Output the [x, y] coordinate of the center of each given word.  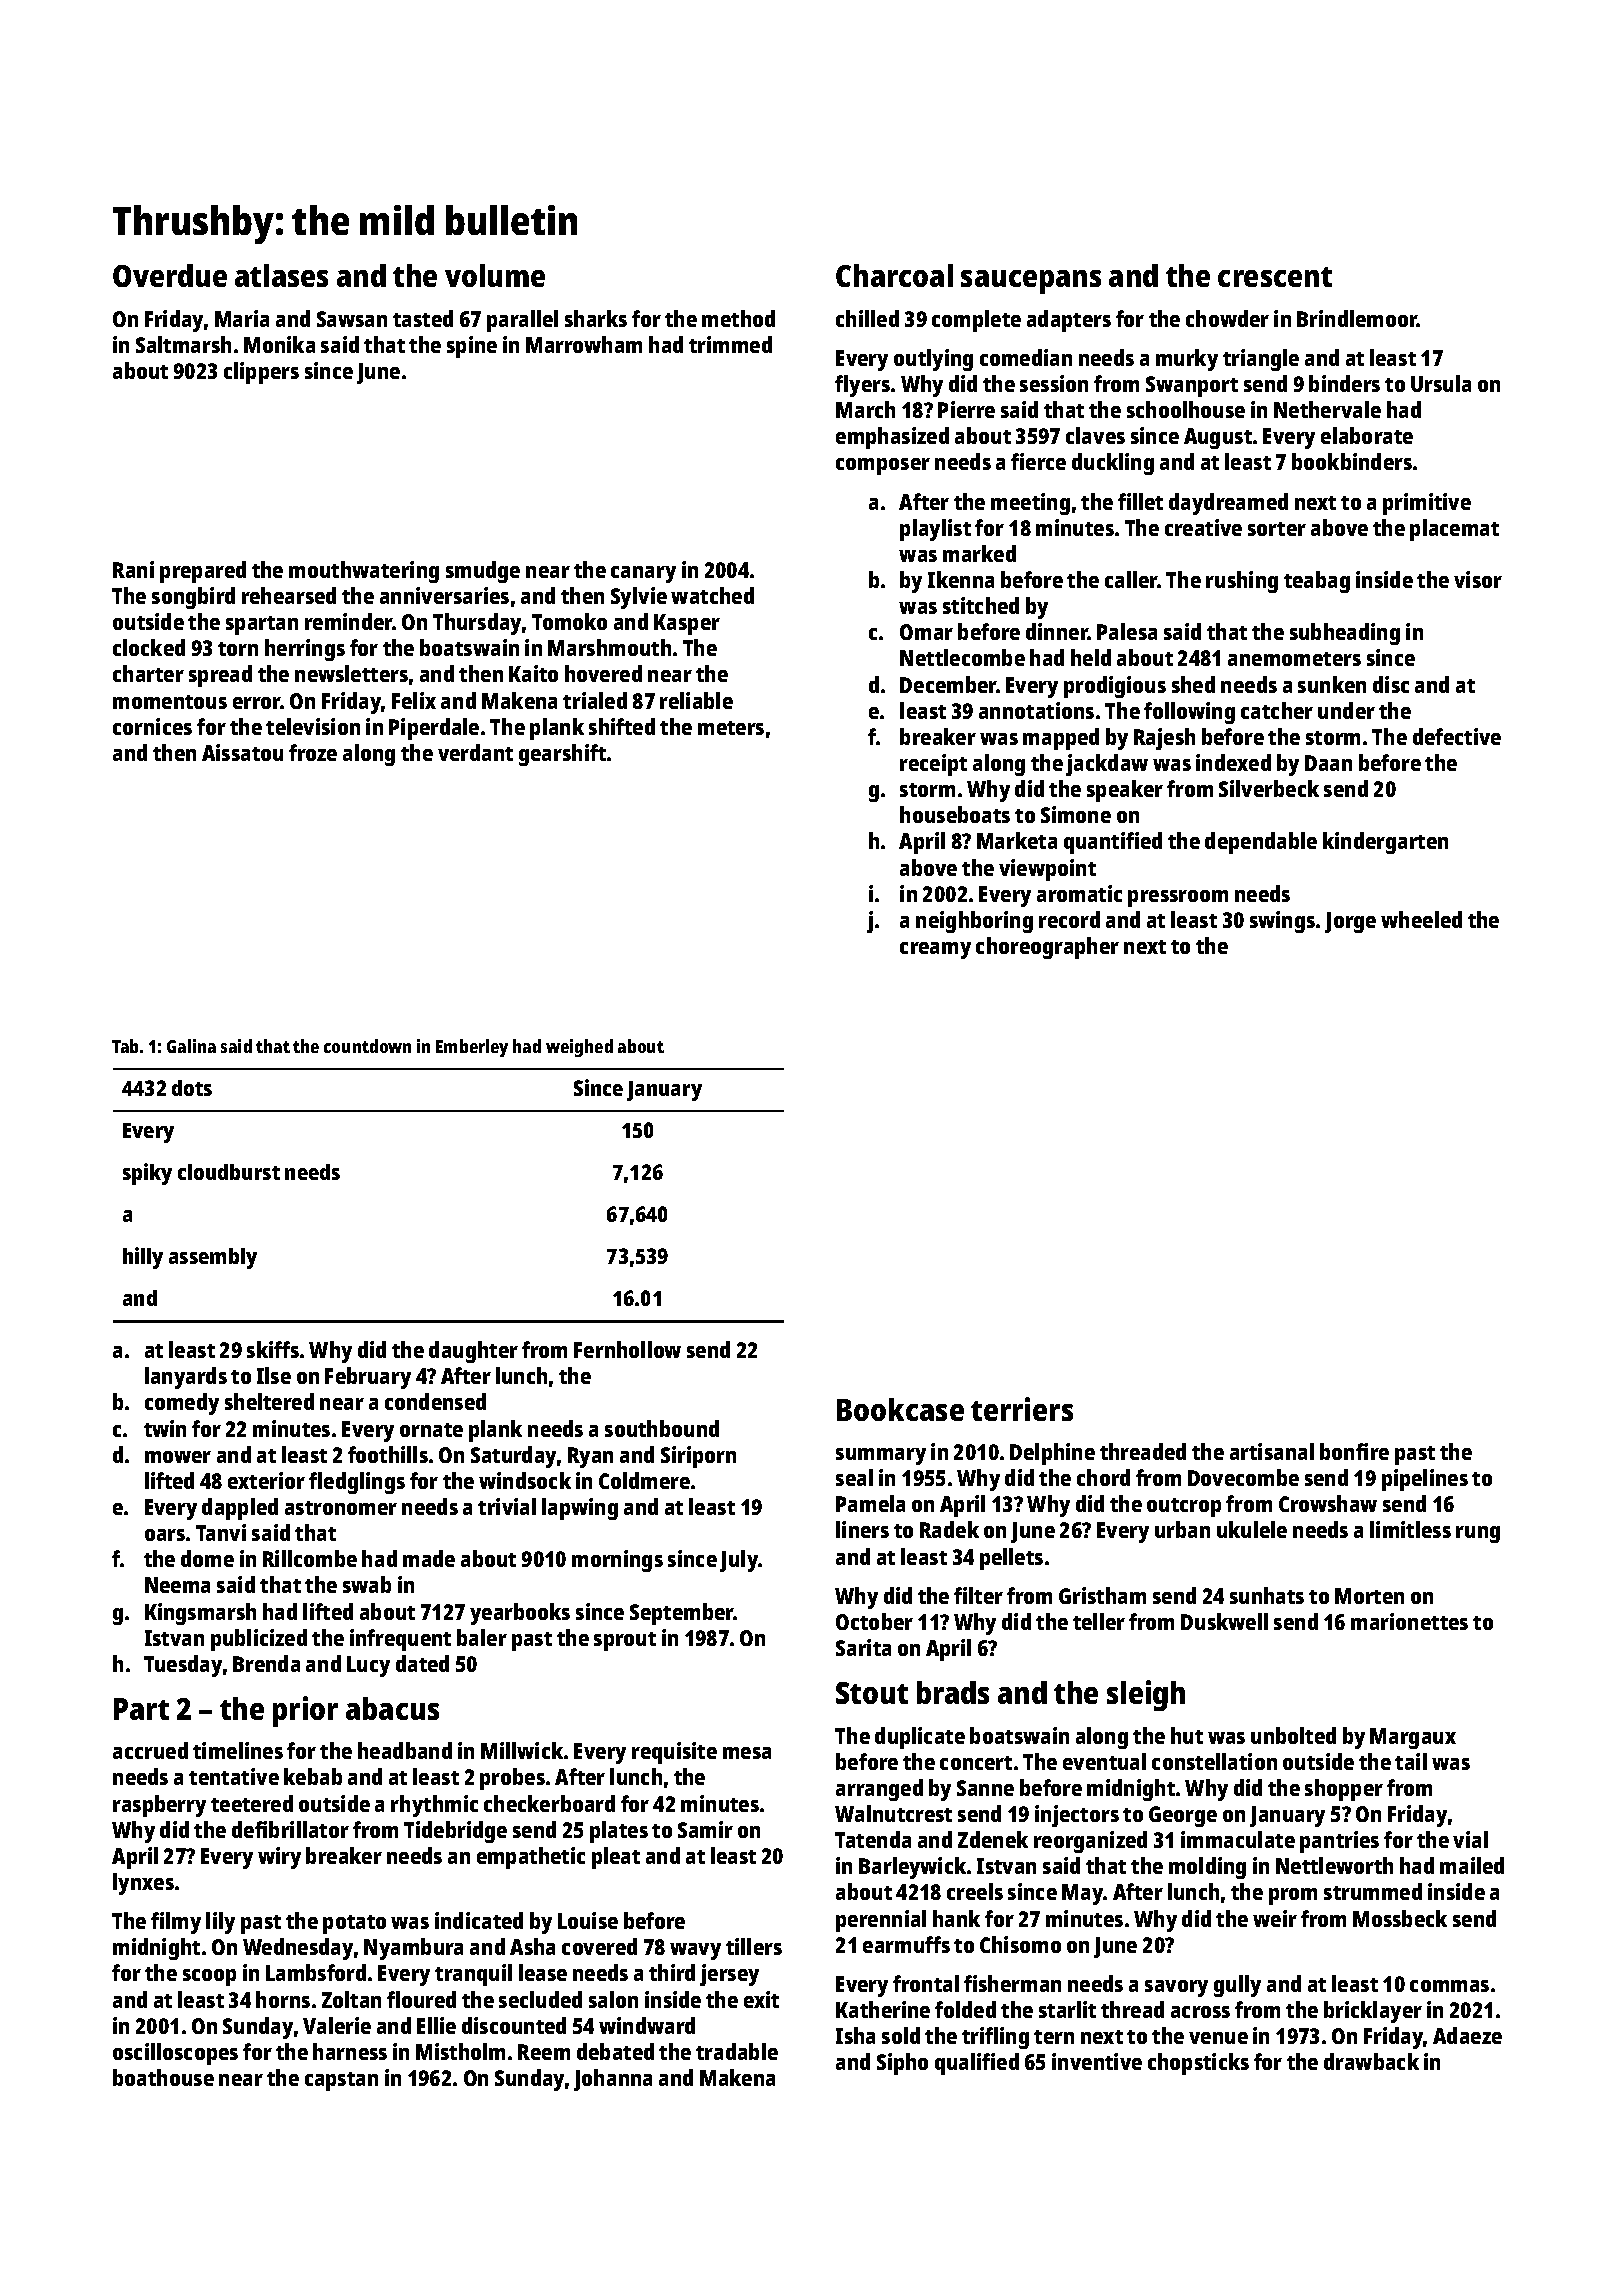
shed [1193, 684]
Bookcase [900, 1409]
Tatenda [873, 1839]
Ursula [1441, 383]
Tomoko [569, 621]
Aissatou [242, 752]
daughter [473, 1352]
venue [1218, 2038]
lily [220, 1923]
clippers [261, 373]
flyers [862, 386]
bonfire [1354, 1451]
